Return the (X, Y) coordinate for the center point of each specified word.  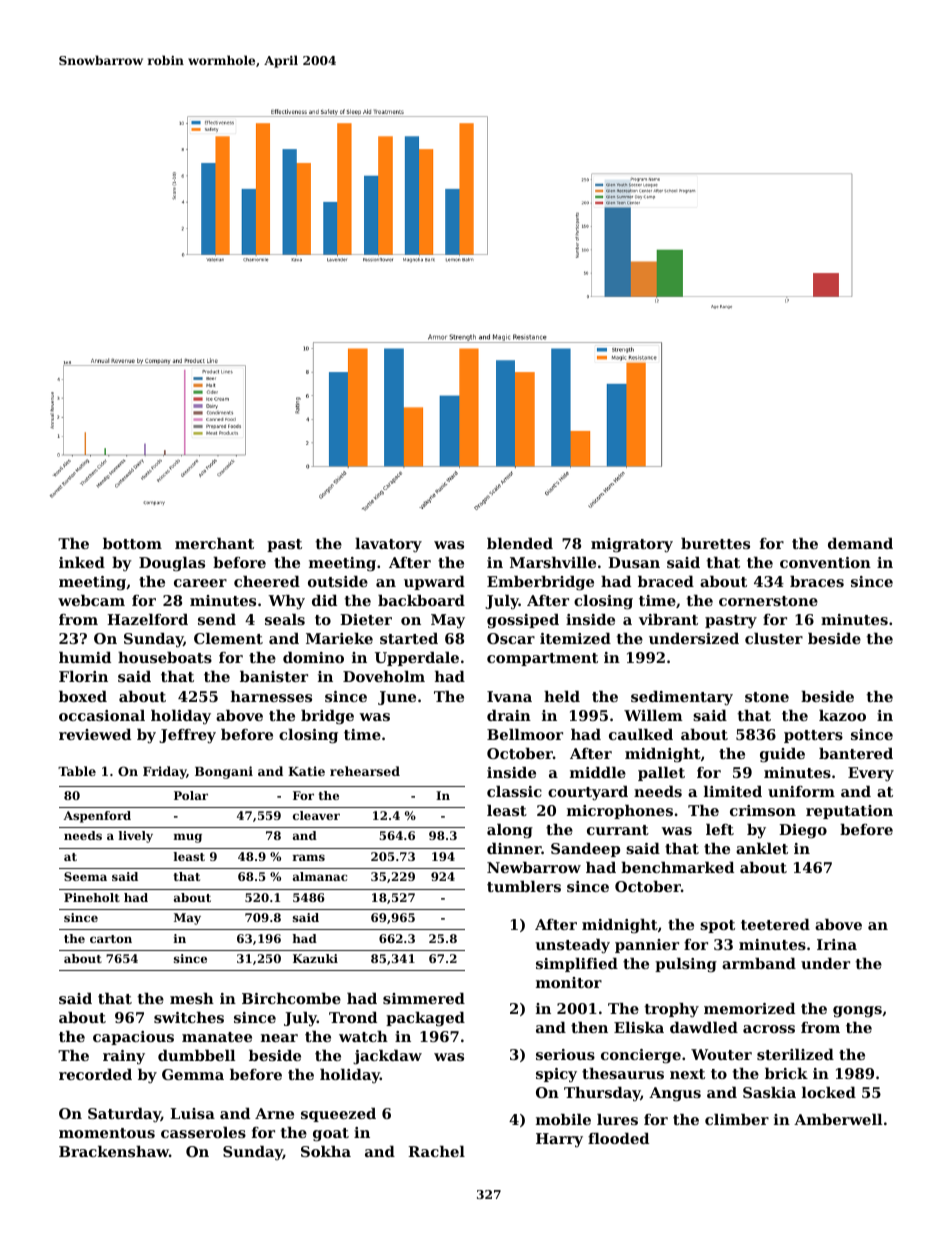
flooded (618, 1138)
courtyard (588, 793)
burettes (715, 543)
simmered (424, 998)
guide (782, 755)
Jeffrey (187, 736)
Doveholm (384, 676)
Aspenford (97, 817)
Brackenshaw (114, 1151)
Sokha (326, 1151)
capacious (133, 1038)
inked (82, 562)
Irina (837, 944)
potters (813, 736)
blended (520, 543)
